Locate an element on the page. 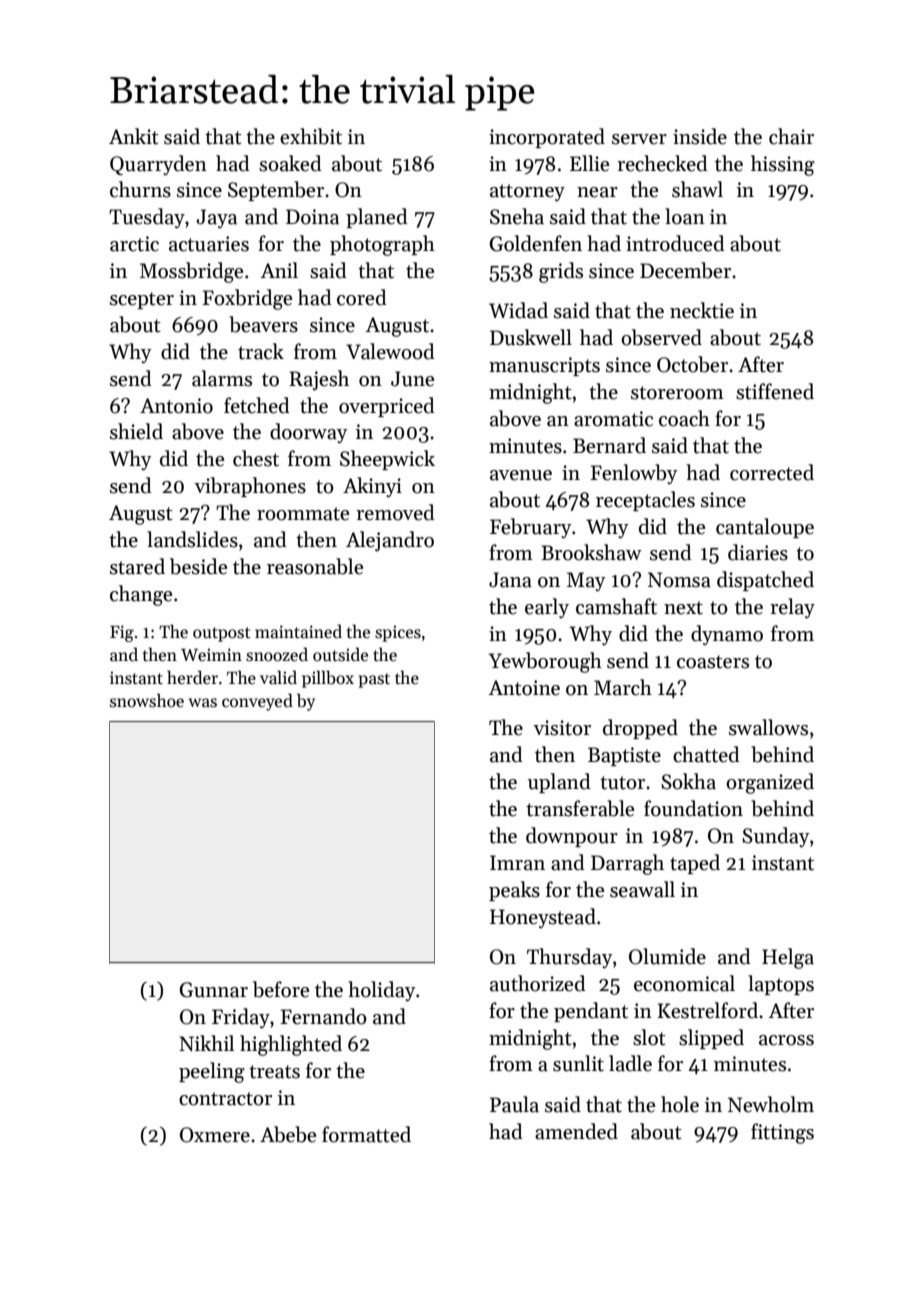 The image size is (924, 1311). holiday is located at coordinates (382, 991).
